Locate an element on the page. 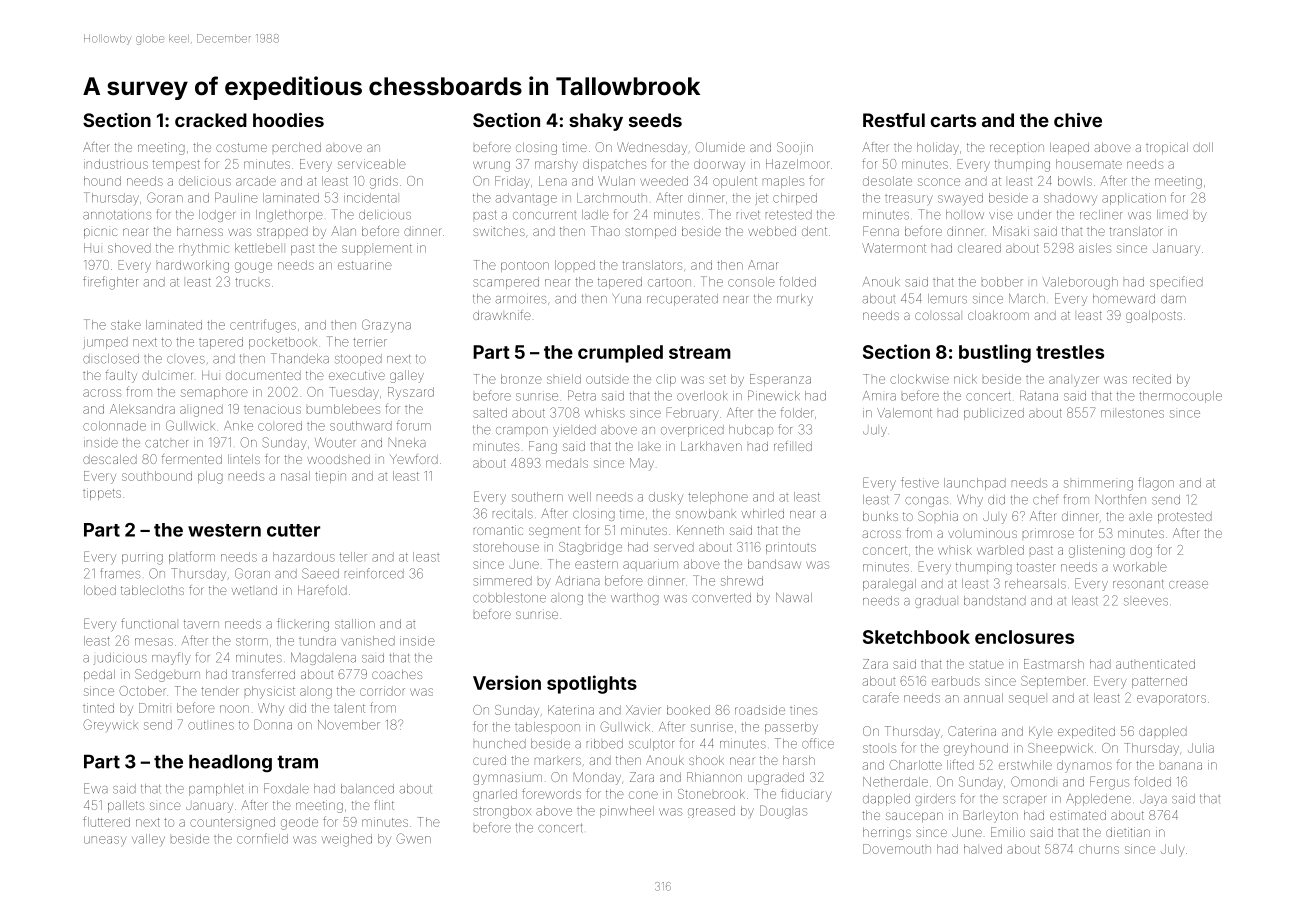  carts is located at coordinates (953, 120).
